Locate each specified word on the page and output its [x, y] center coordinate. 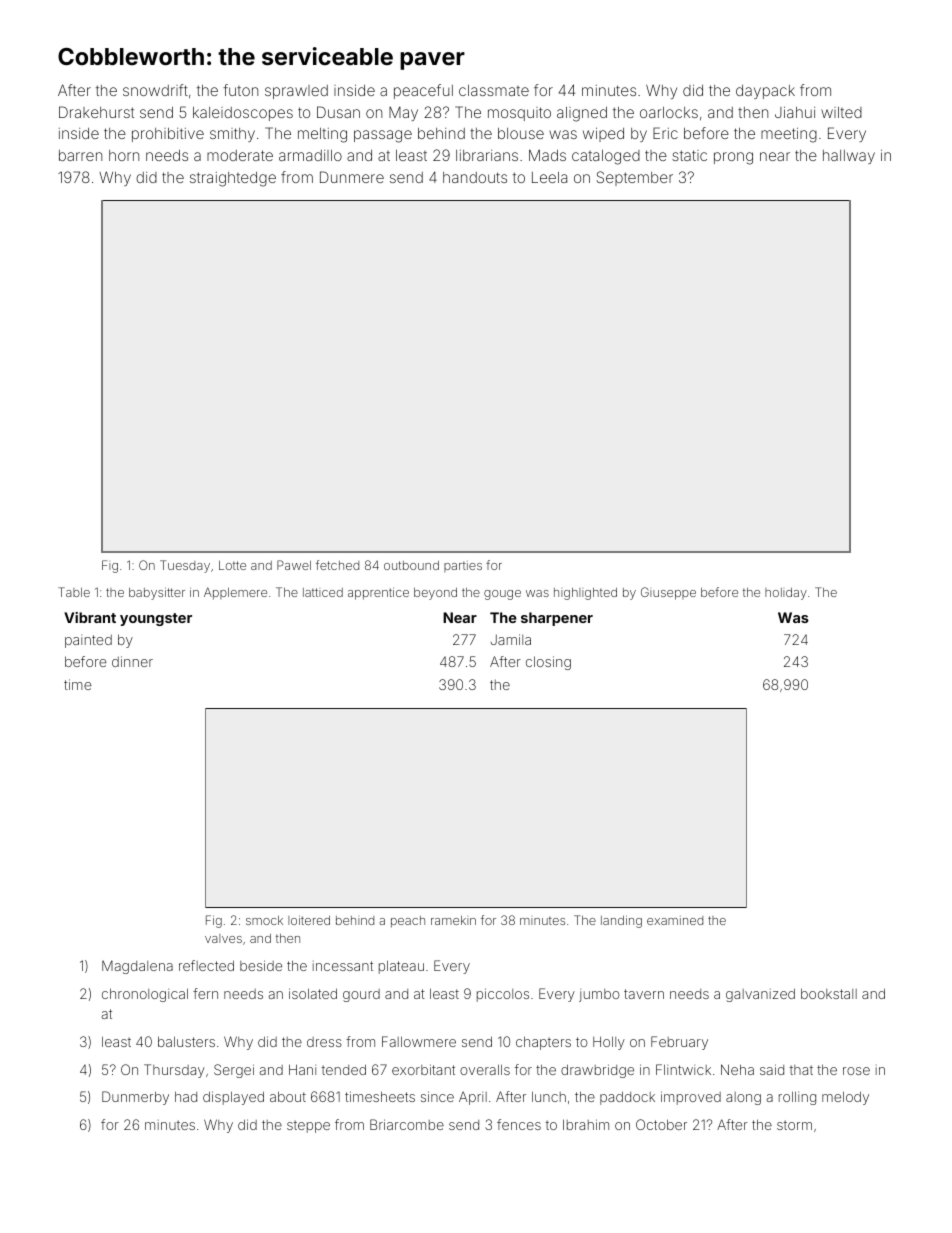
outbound [411, 565]
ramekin [453, 920]
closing [548, 663]
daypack [765, 92]
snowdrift [155, 90]
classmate [494, 90]
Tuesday [185, 566]
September [634, 178]
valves [223, 938]
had [186, 1096]
